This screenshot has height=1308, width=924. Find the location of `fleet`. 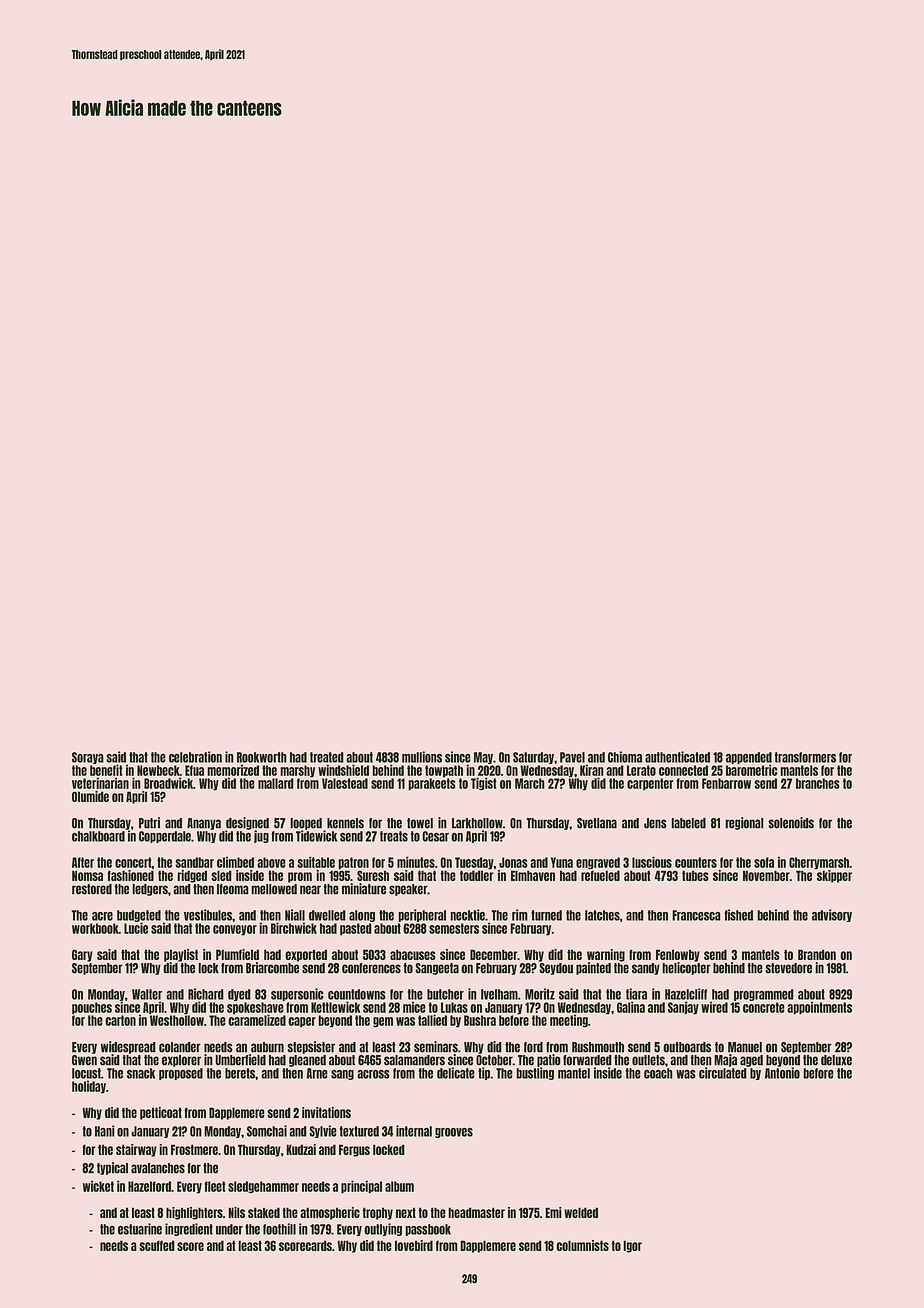

fleet is located at coordinates (215, 1186).
